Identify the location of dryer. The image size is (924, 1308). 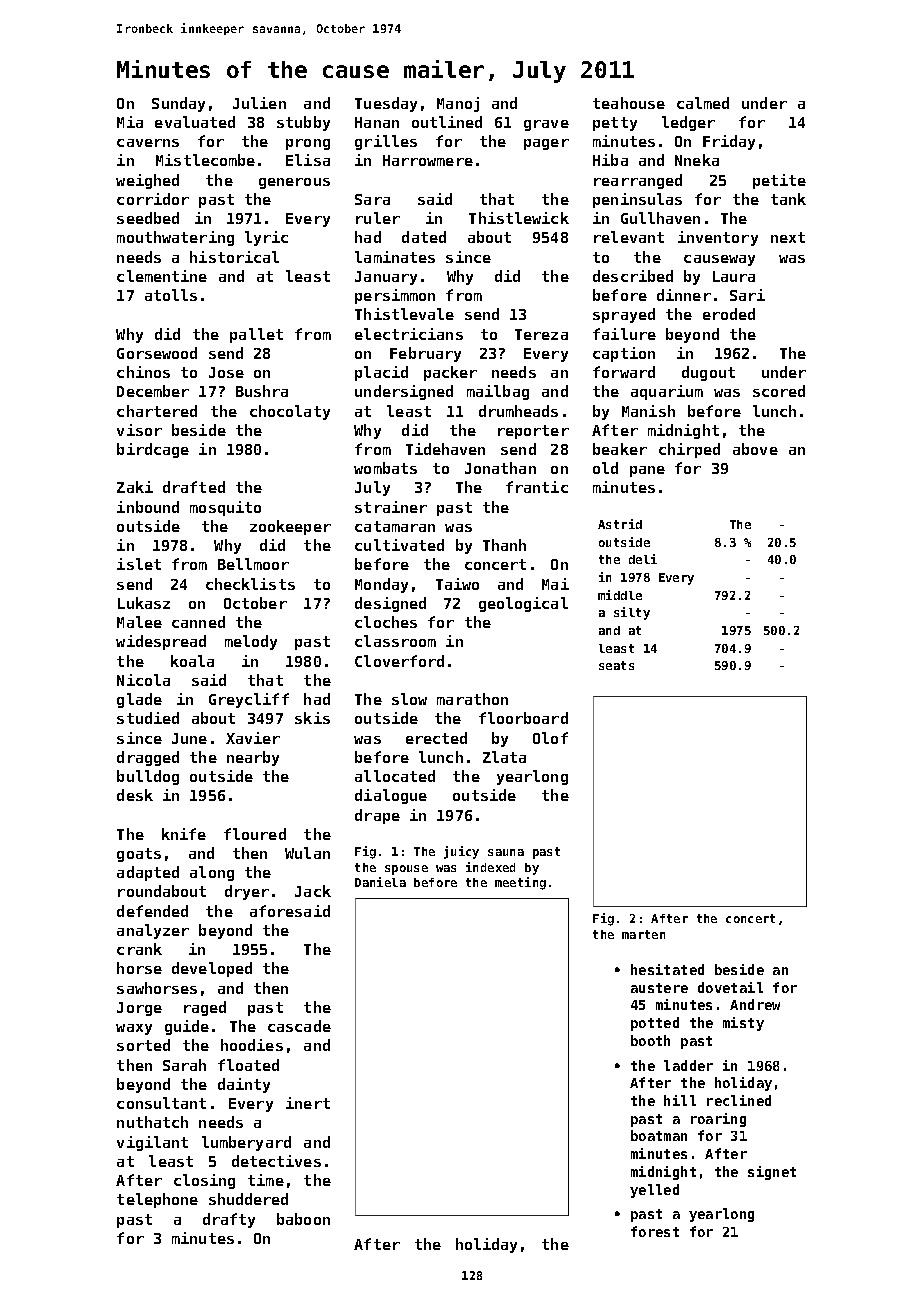
(247, 892).
